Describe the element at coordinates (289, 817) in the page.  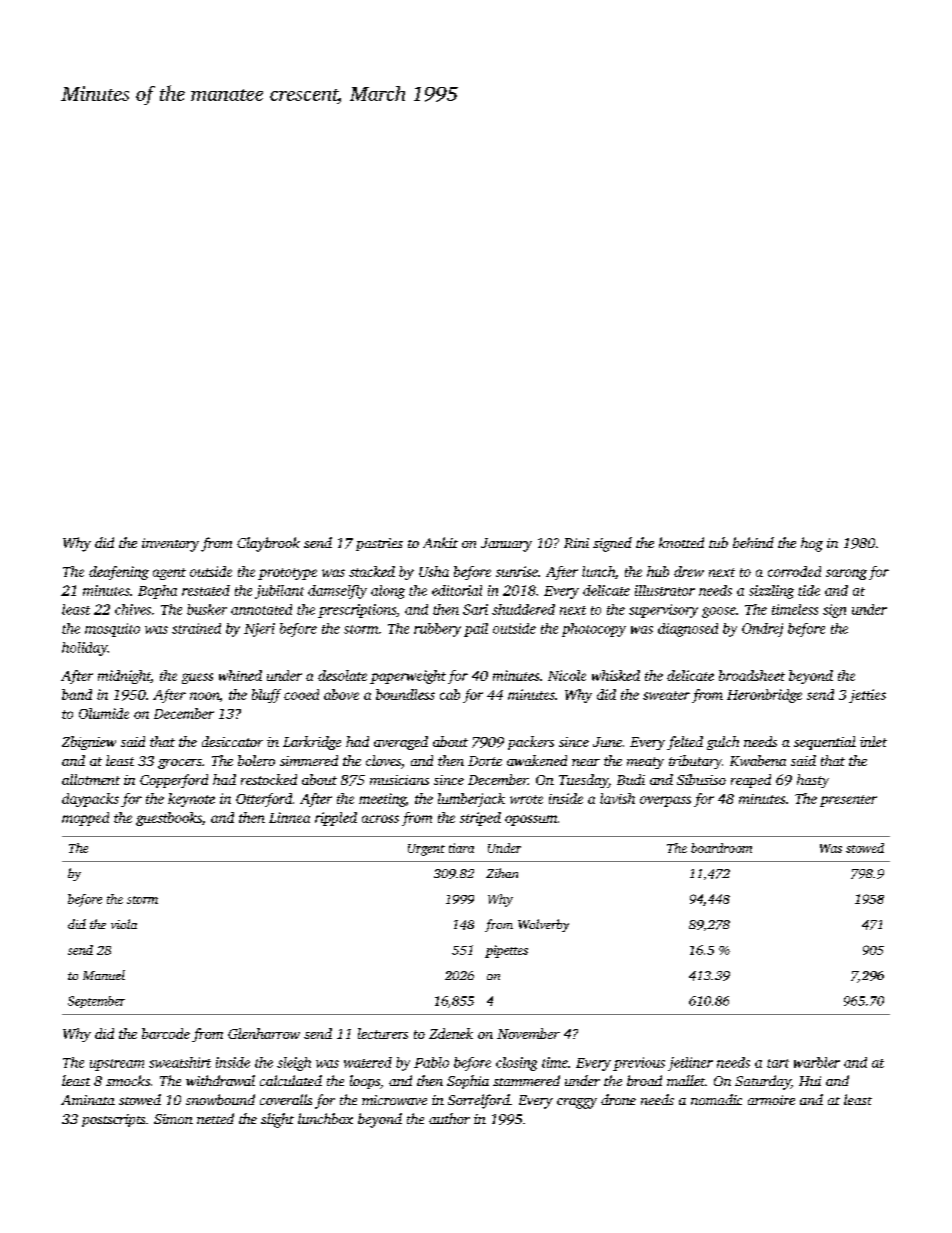
I see `Linnea` at that location.
